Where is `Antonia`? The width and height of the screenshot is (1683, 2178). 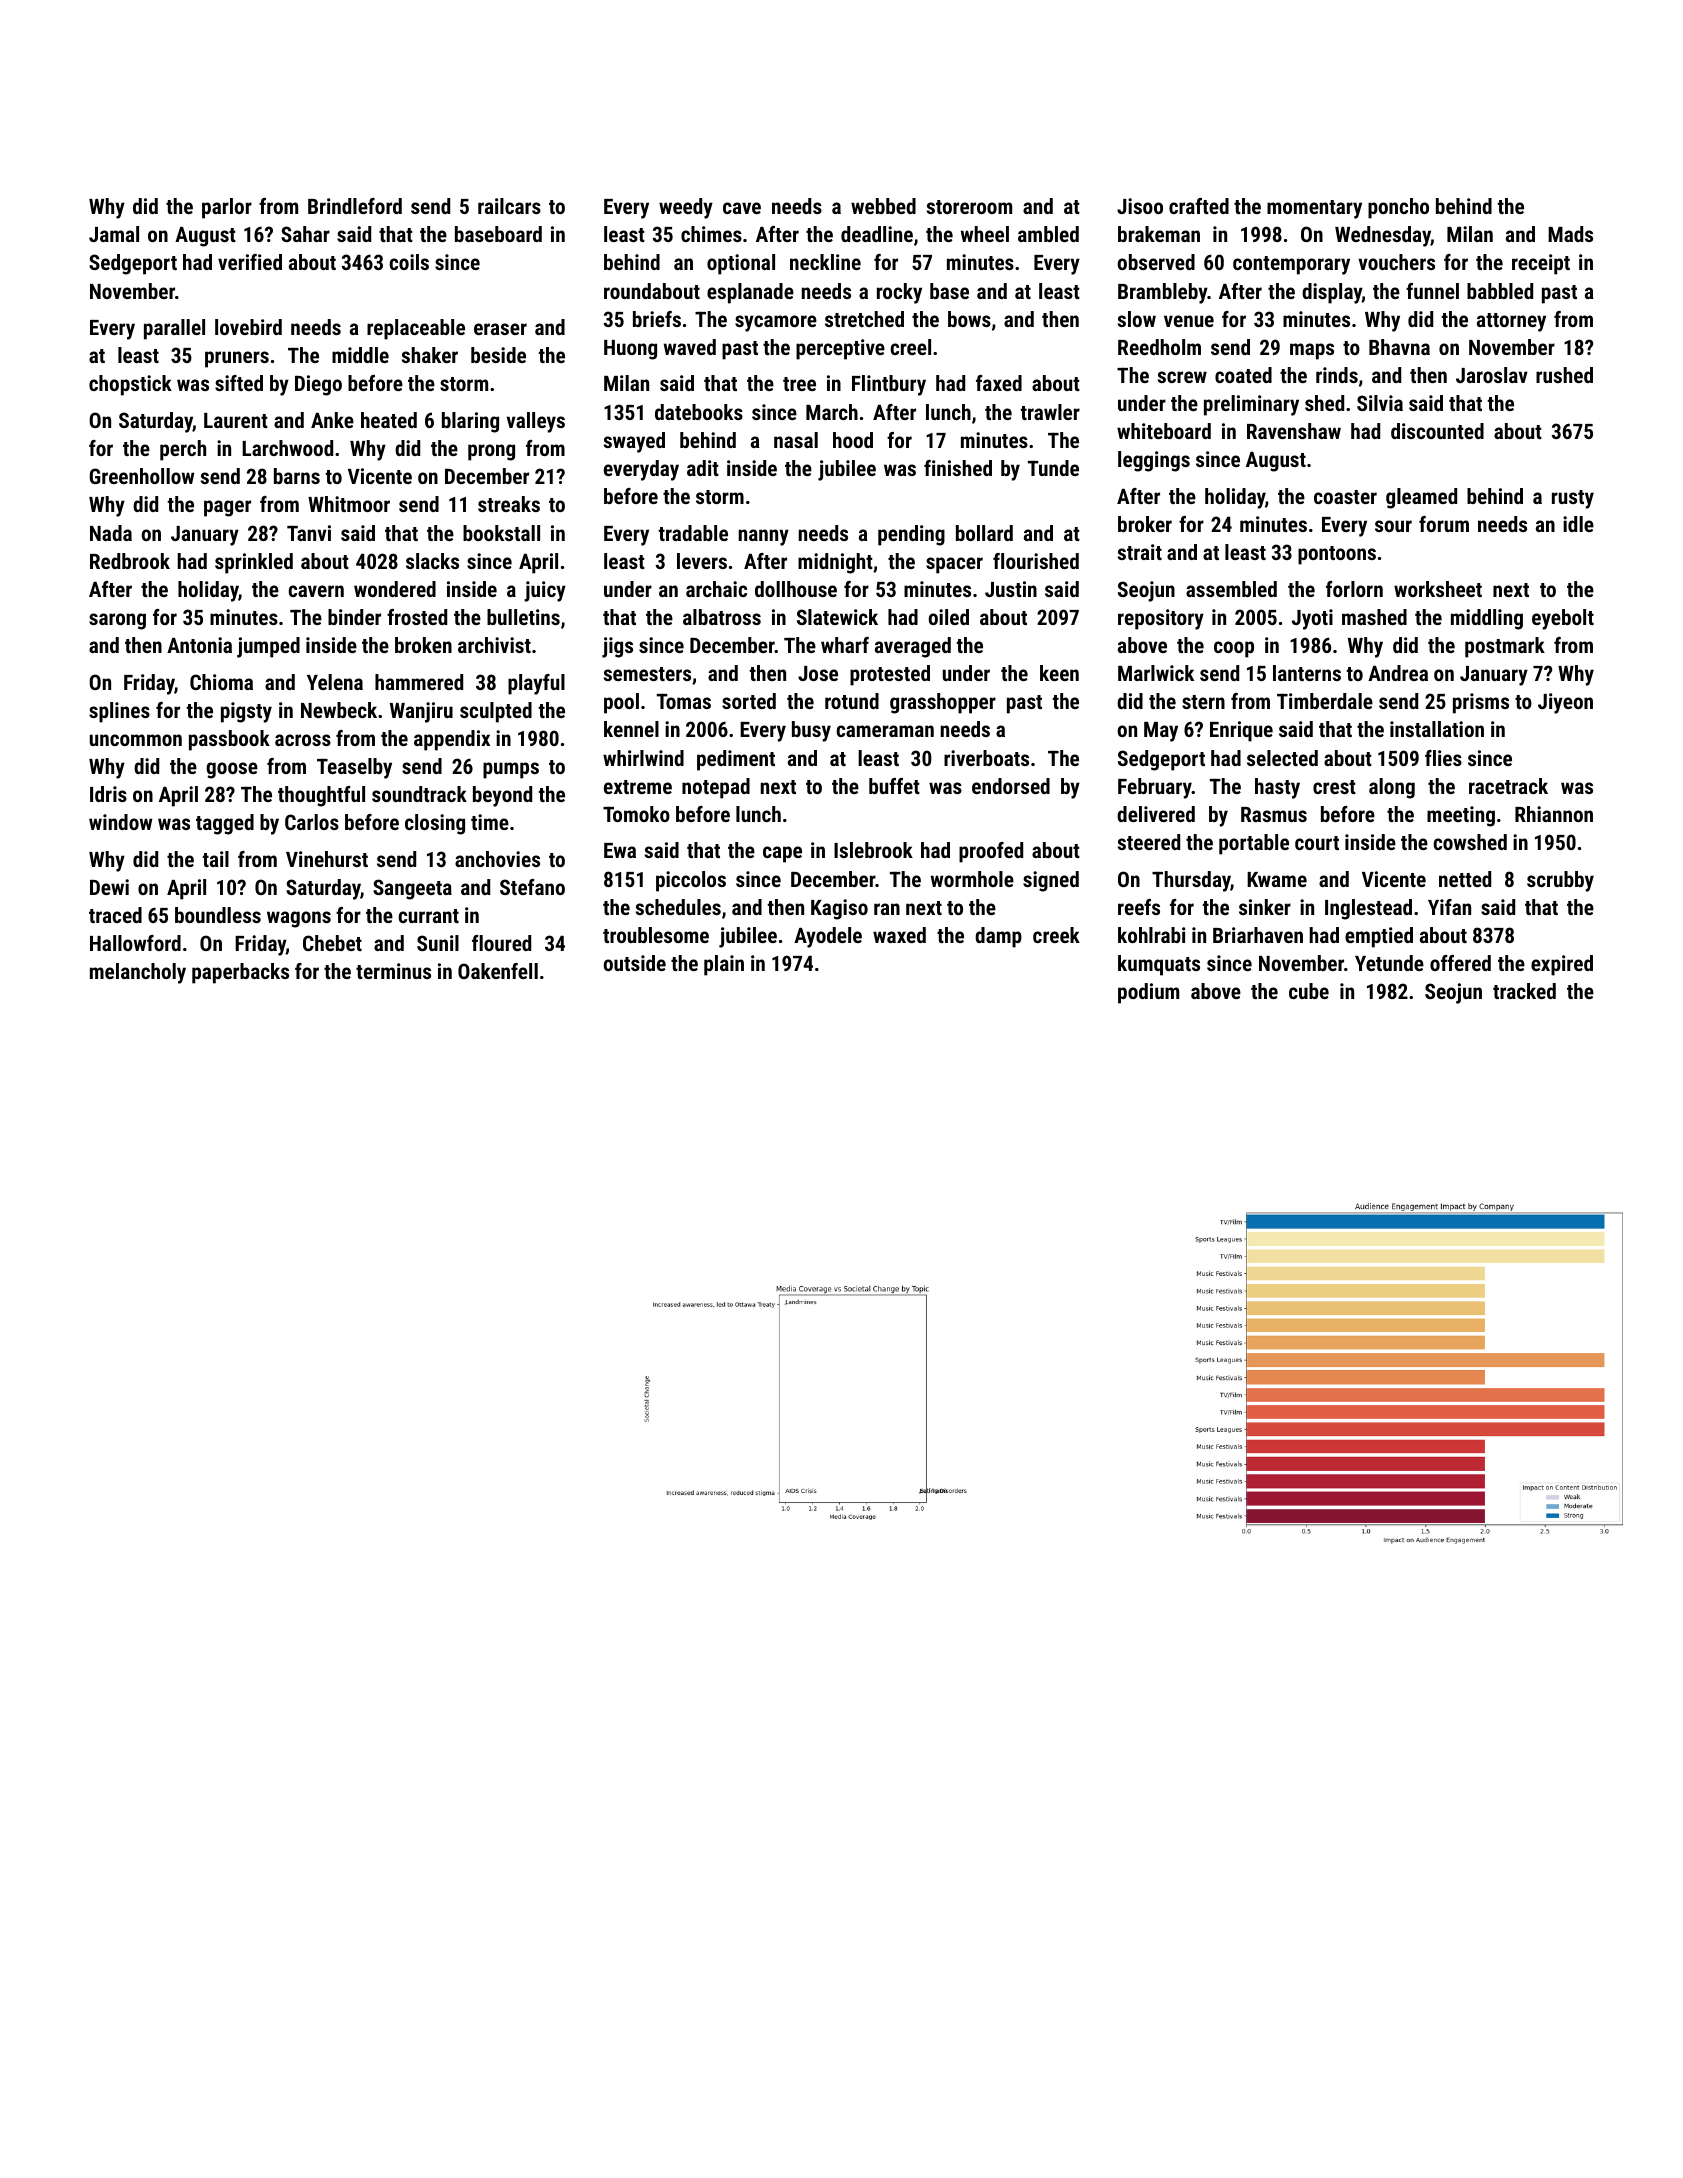
Antonia is located at coordinates (199, 645).
